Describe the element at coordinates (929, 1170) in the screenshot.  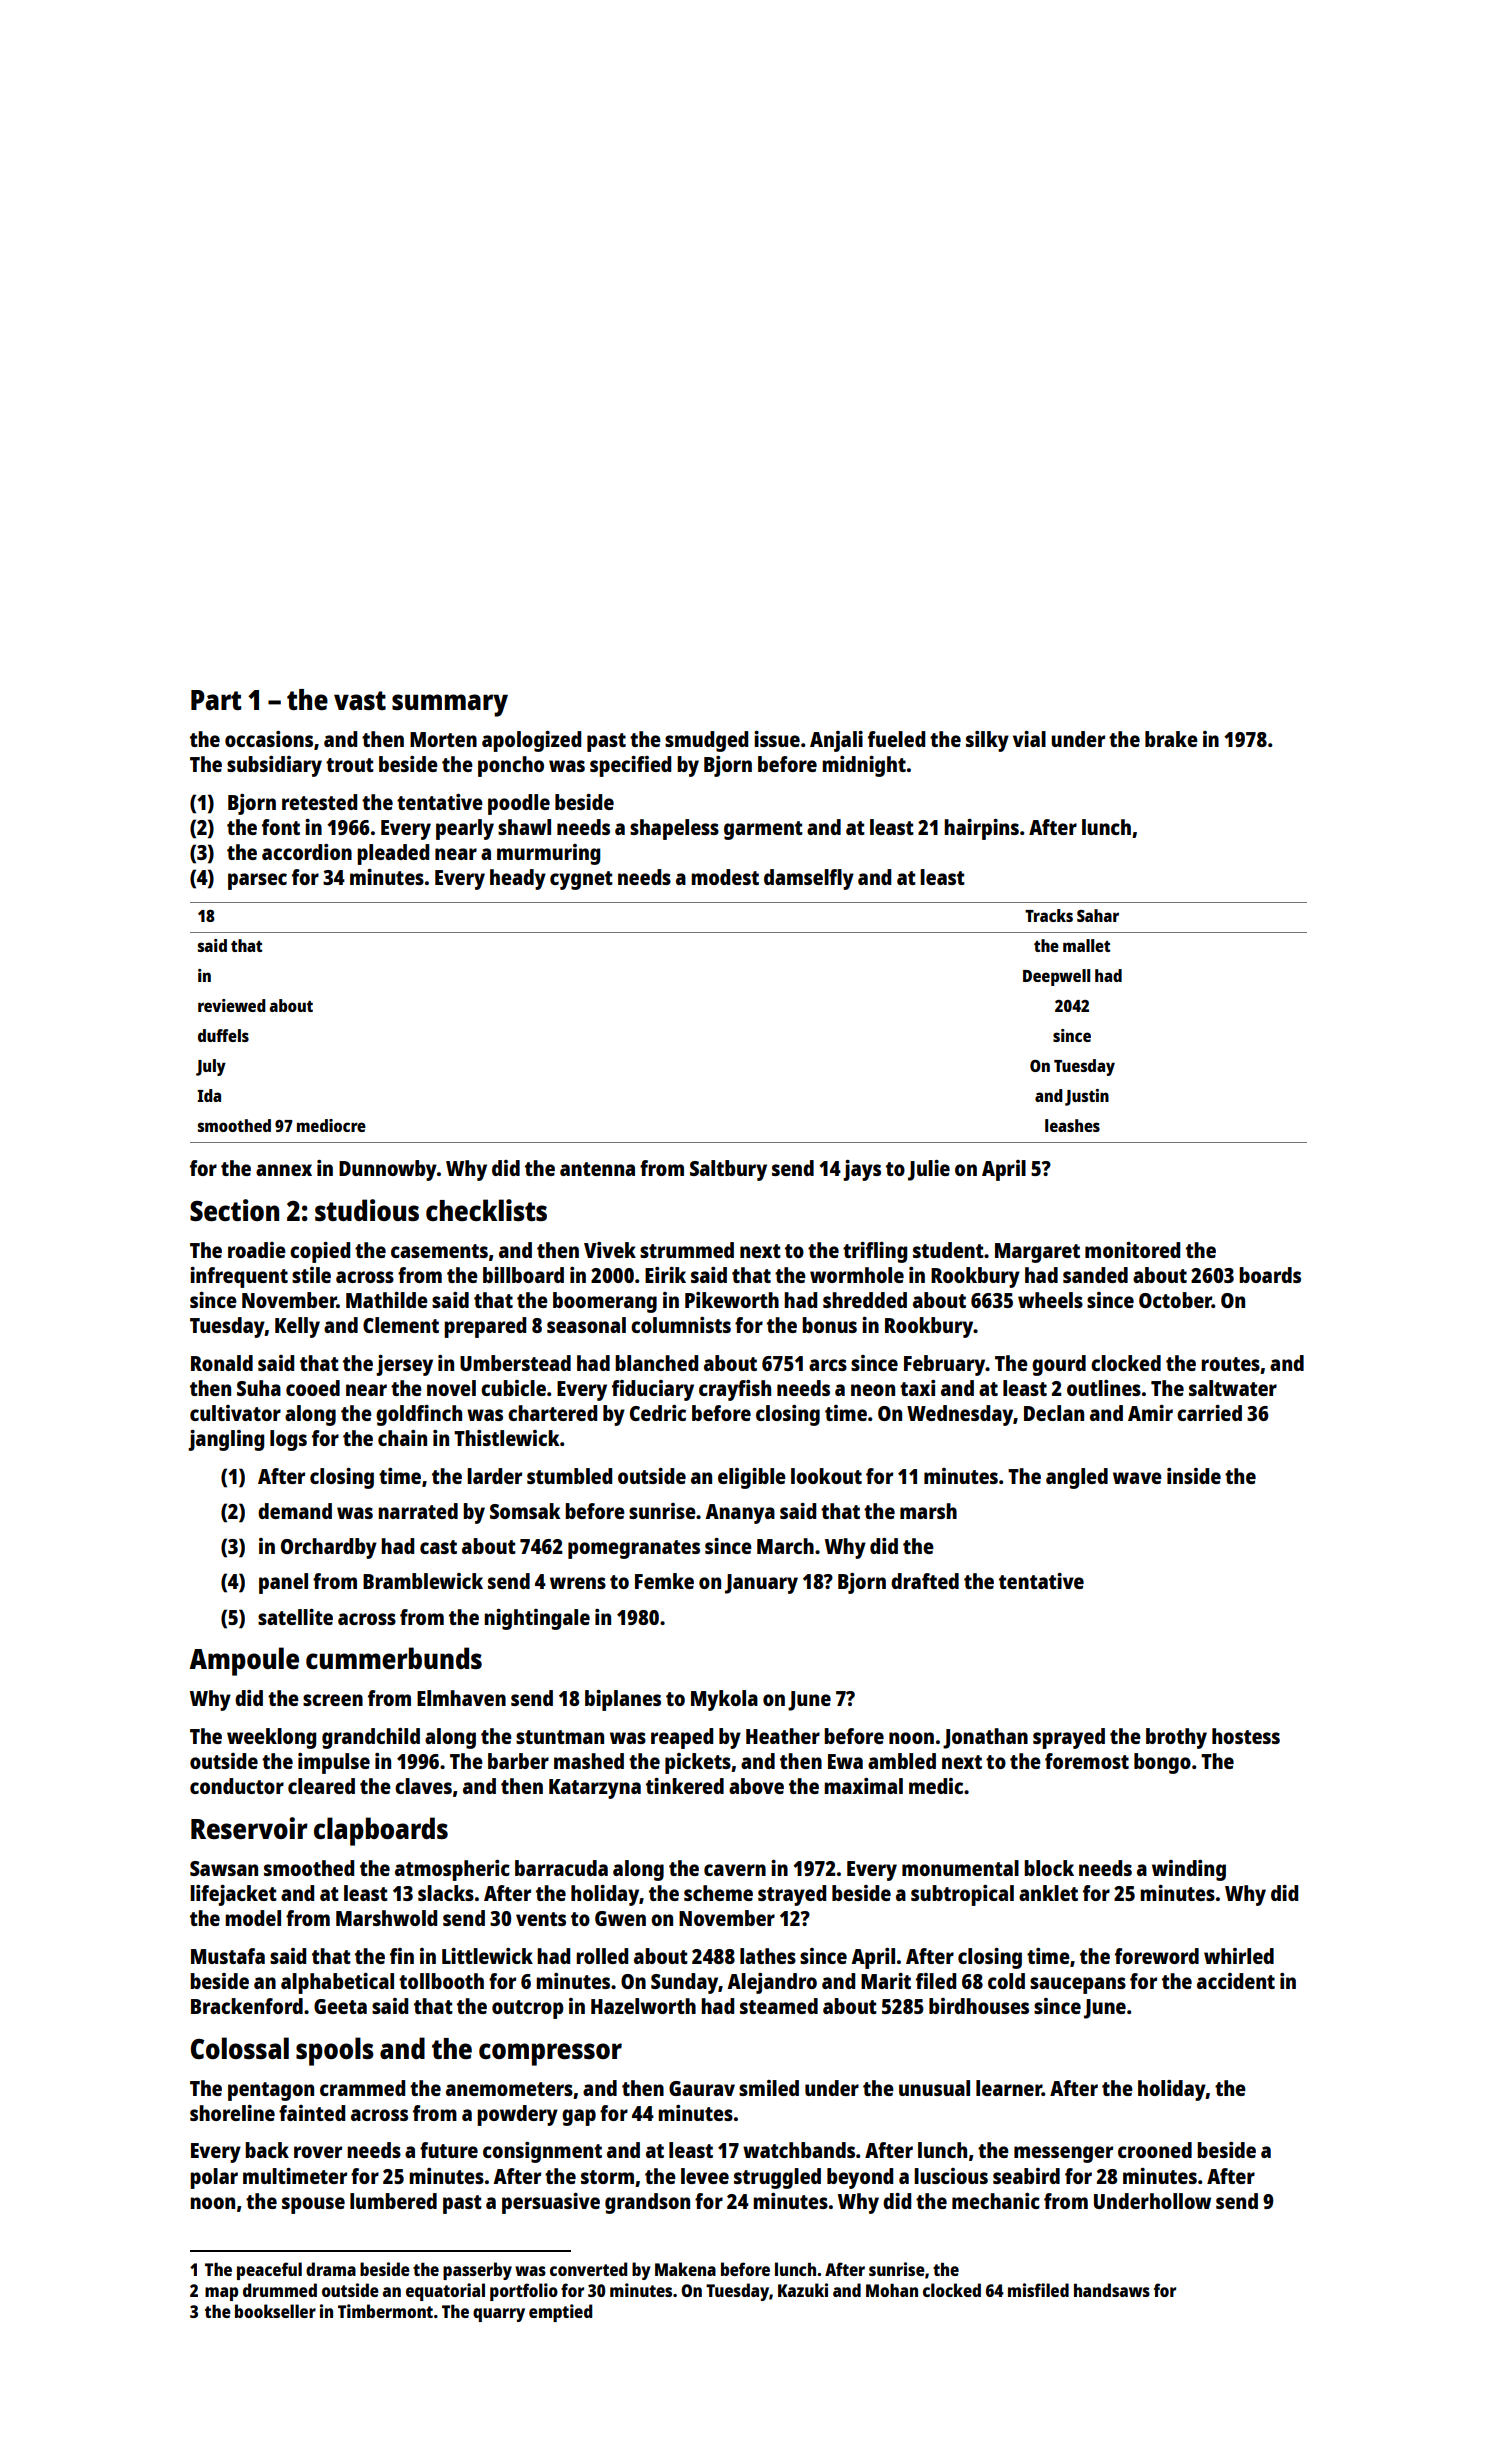
I see `Julie` at that location.
